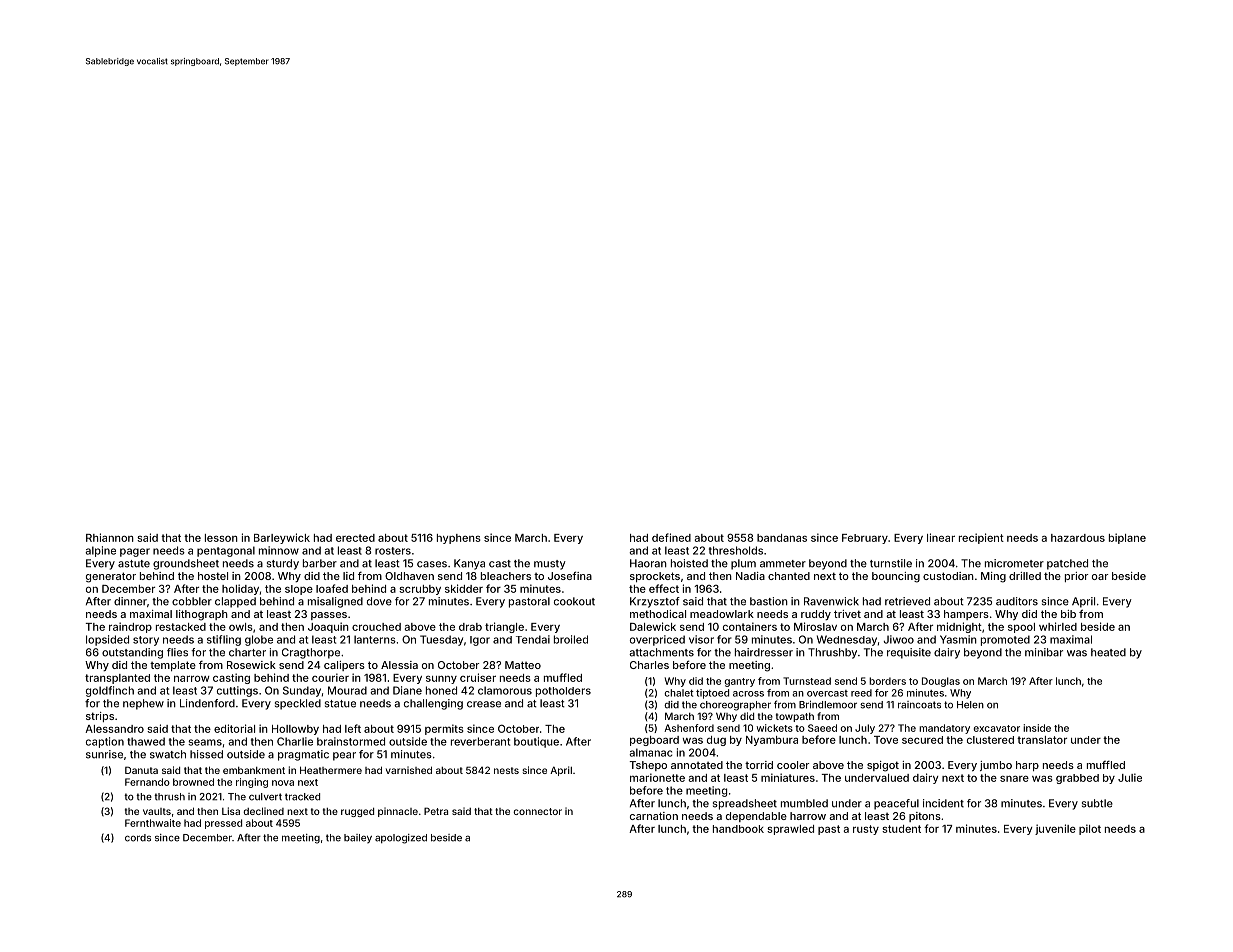 This screenshot has height=952, width=1233. What do you see at coordinates (740, 682) in the screenshot?
I see `gantry` at bounding box center [740, 682].
